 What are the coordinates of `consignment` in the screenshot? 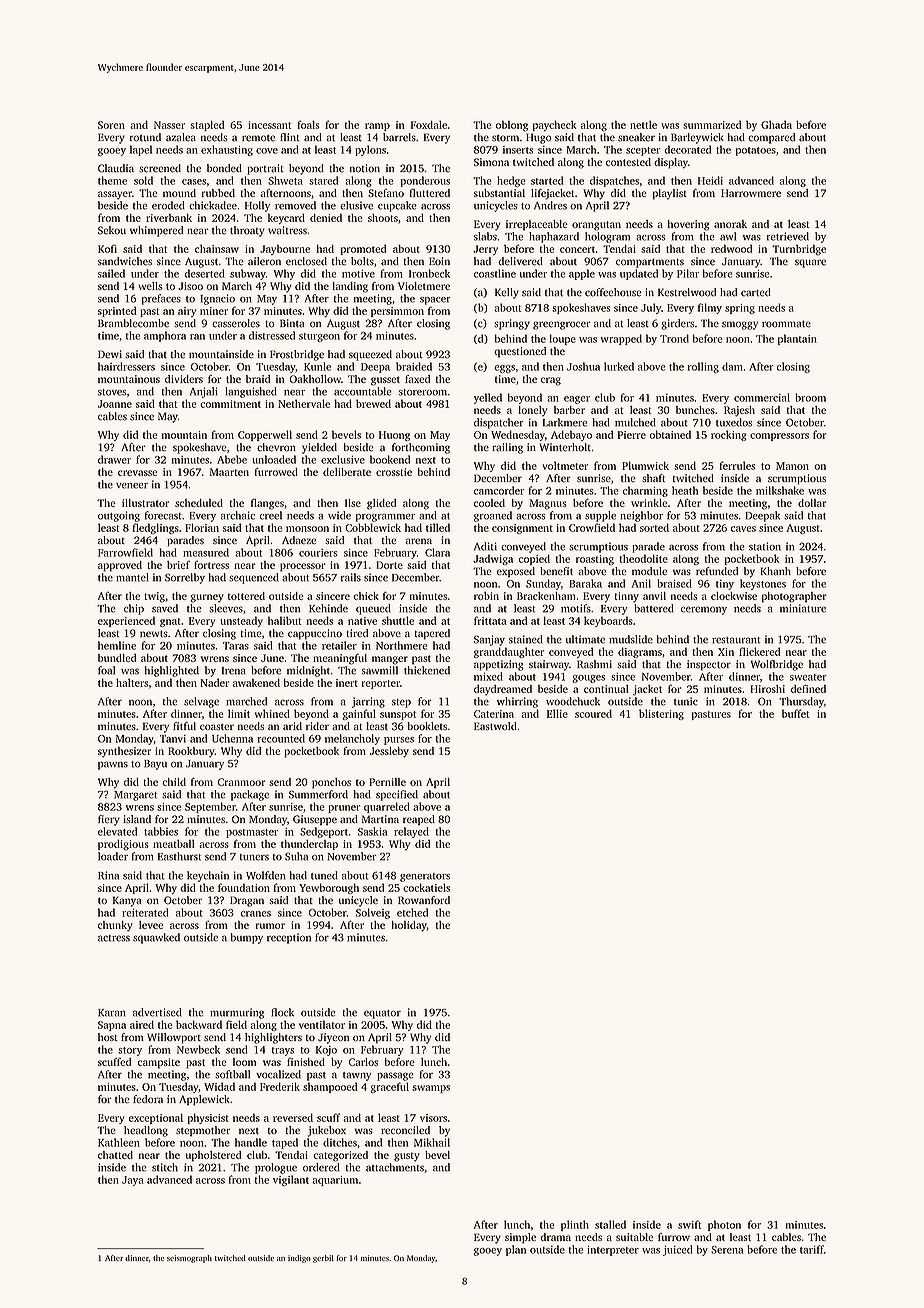 It's located at (522, 529).
